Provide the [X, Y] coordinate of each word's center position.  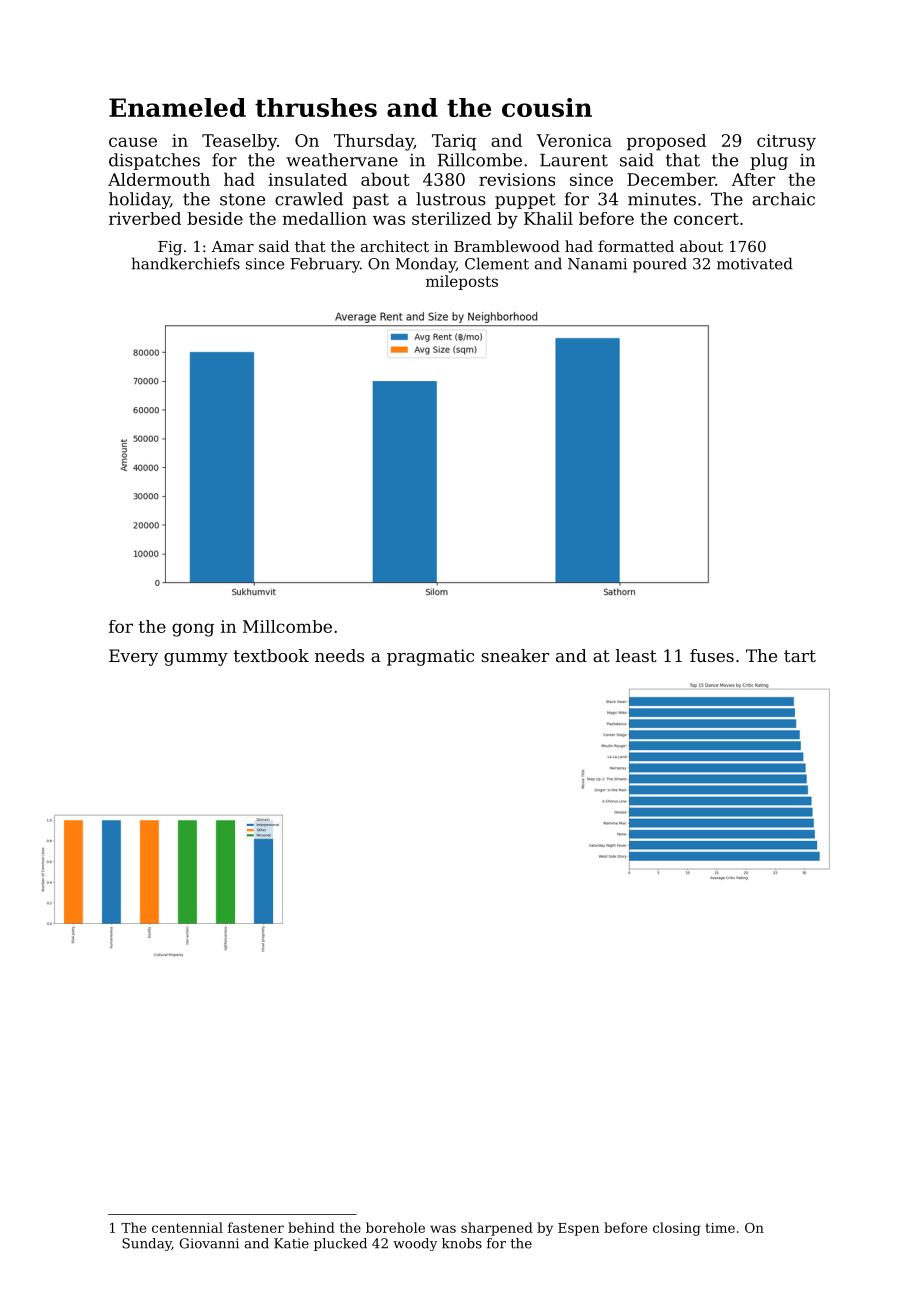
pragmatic [430, 657]
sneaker [515, 655]
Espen [578, 1229]
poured [660, 265]
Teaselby [239, 142]
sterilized [451, 218]
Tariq [454, 142]
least [636, 655]
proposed [666, 142]
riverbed [145, 218]
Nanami [597, 264]
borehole [395, 1227]
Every [133, 657]
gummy [196, 659]
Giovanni [209, 1243]
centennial [187, 1227]
